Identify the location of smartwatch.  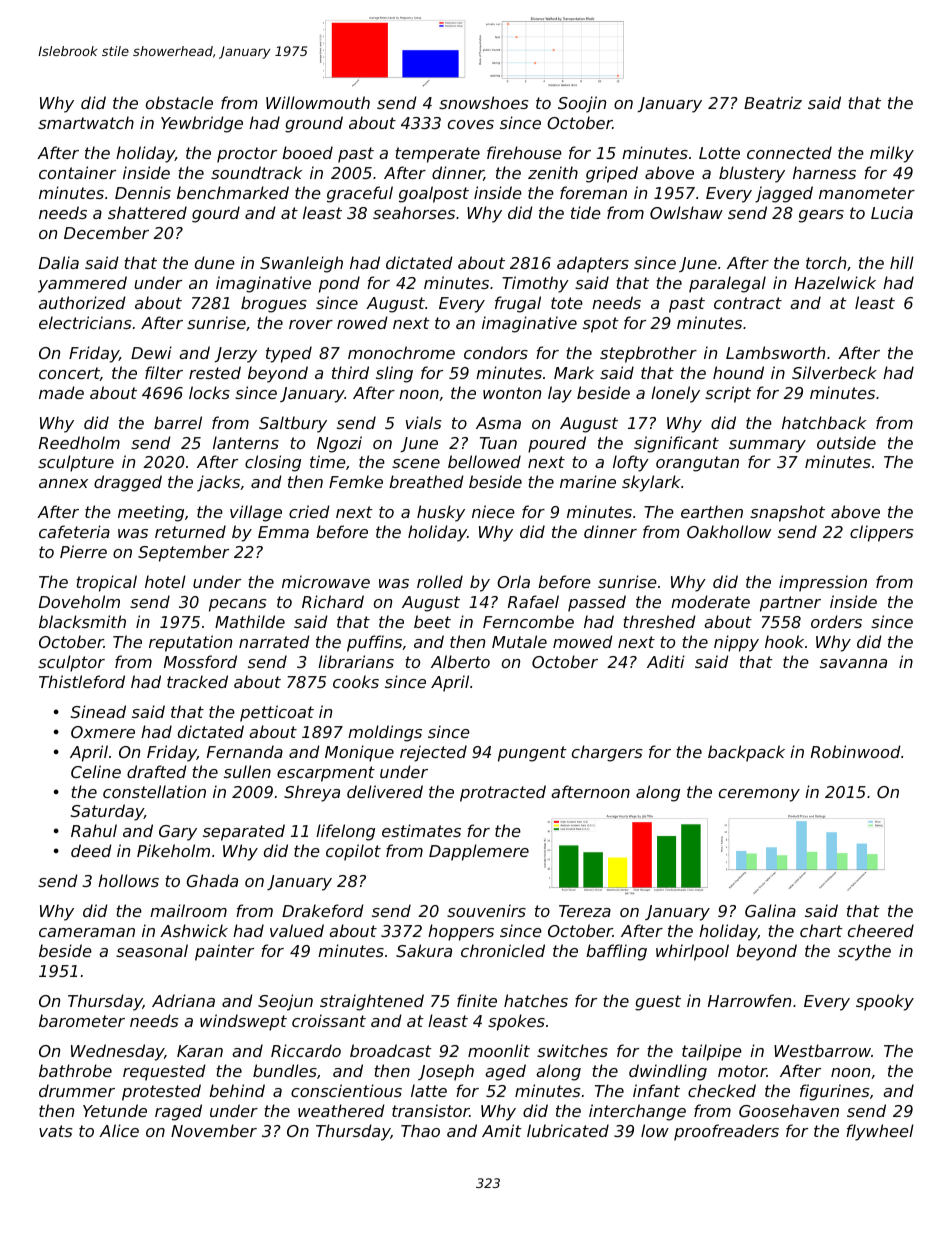
(86, 122).
